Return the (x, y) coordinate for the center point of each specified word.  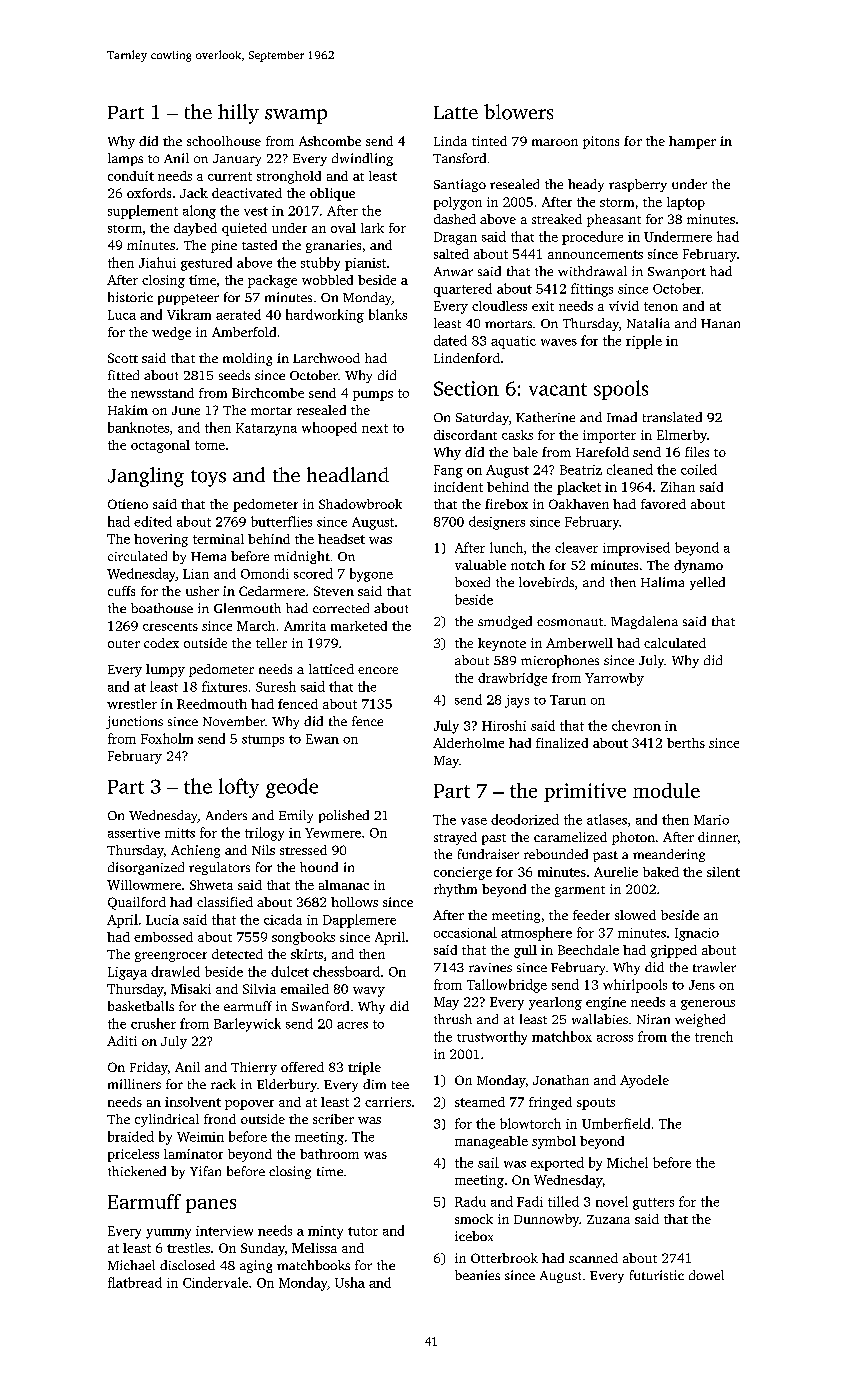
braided (131, 1136)
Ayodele (644, 1081)
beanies (477, 1275)
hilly (238, 114)
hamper (692, 142)
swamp (296, 116)
